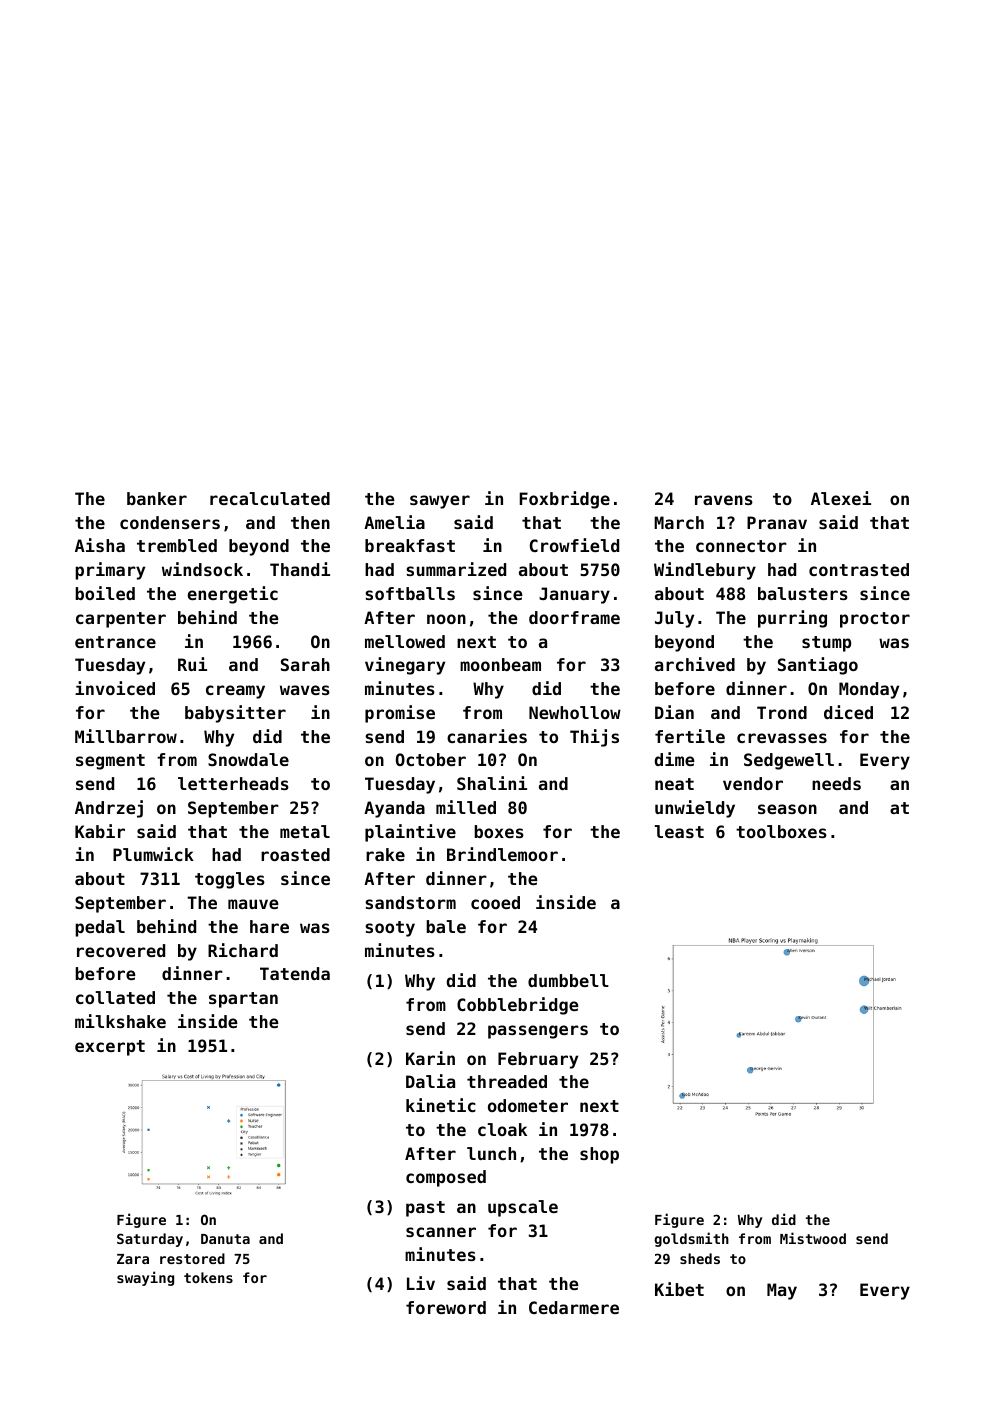 The image size is (985, 1426). I want to click on recovered, so click(121, 950).
